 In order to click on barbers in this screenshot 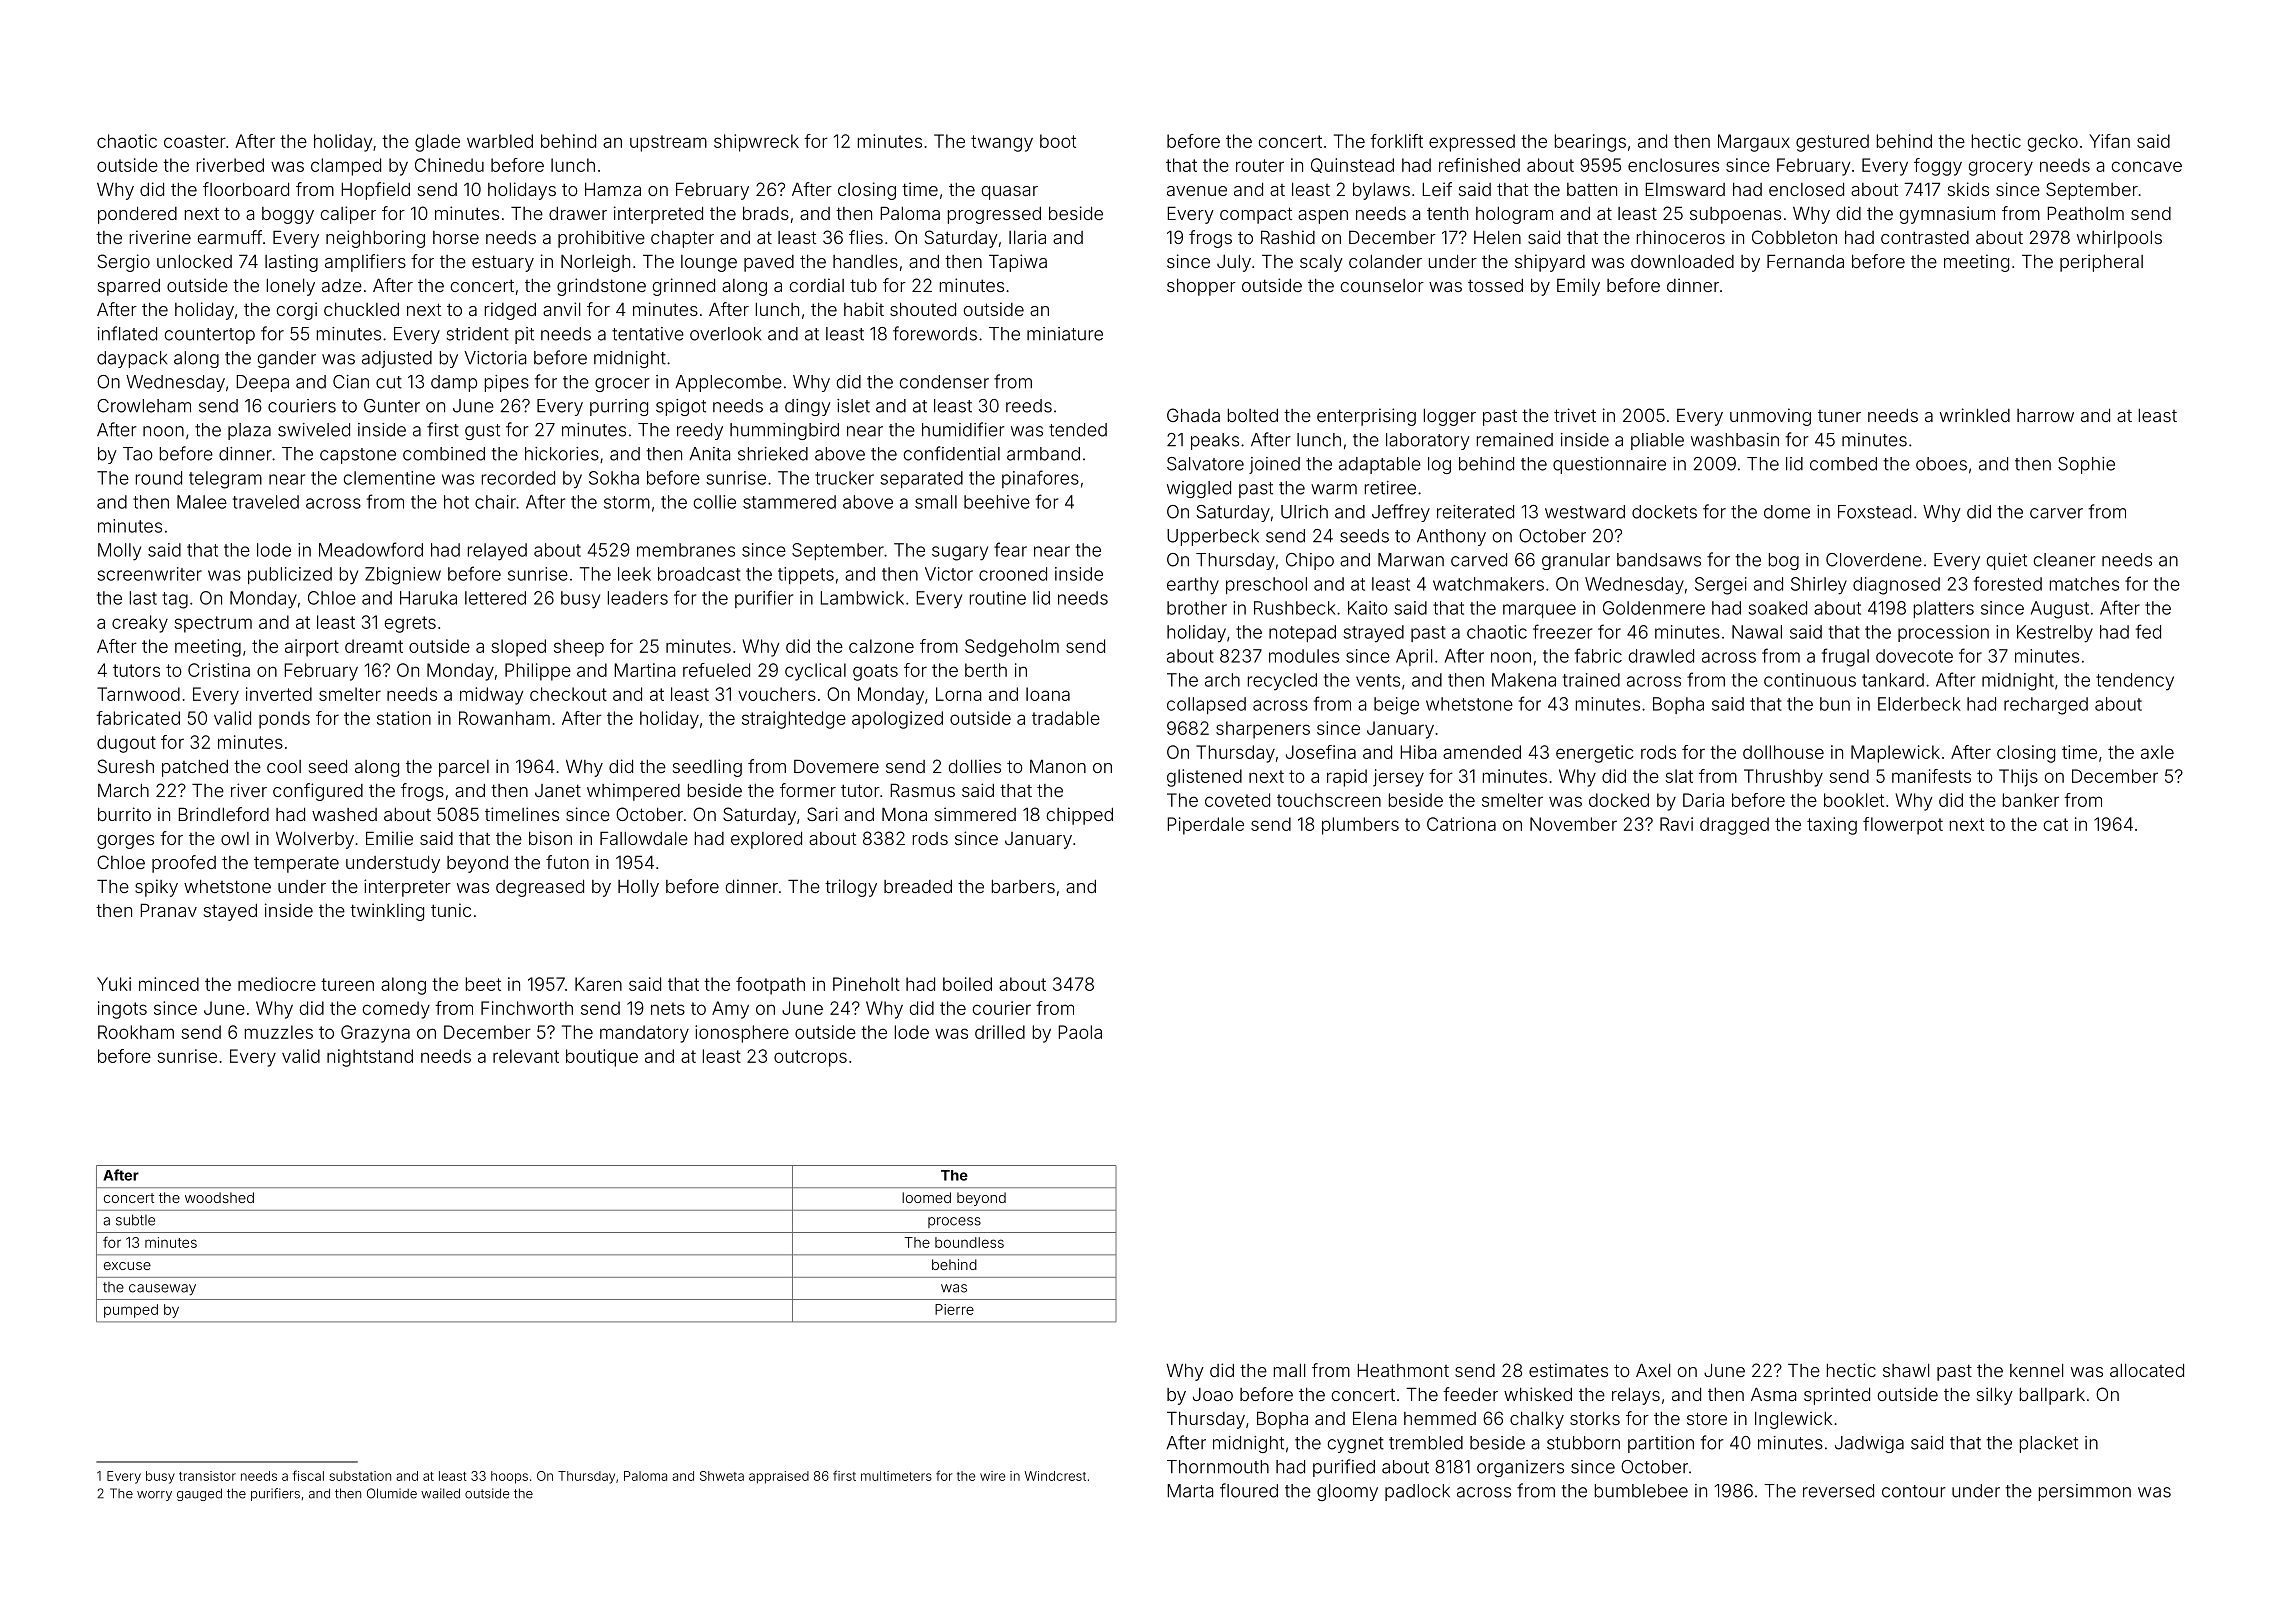, I will do `click(1023, 886)`.
